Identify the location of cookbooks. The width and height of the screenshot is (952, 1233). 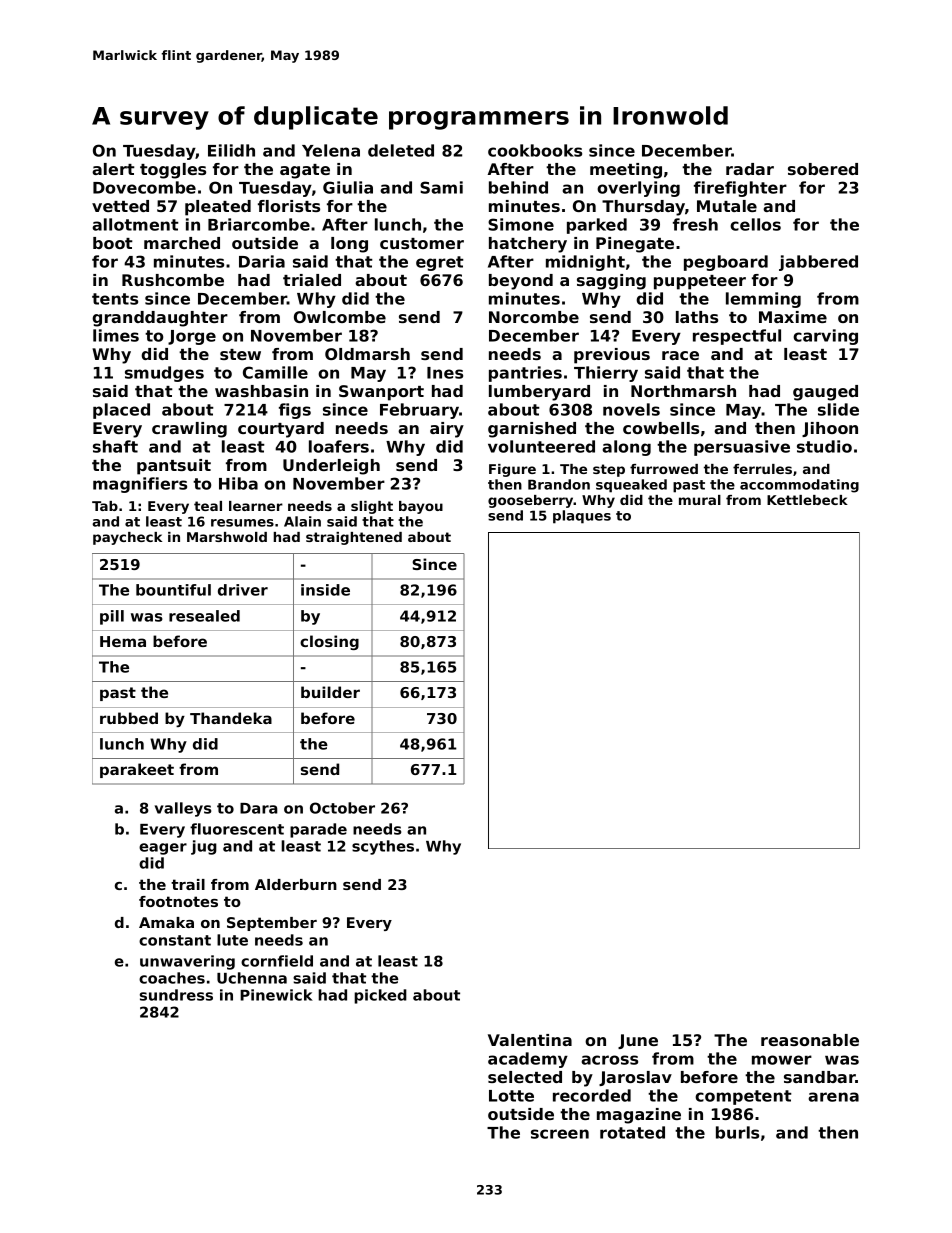
(535, 150).
